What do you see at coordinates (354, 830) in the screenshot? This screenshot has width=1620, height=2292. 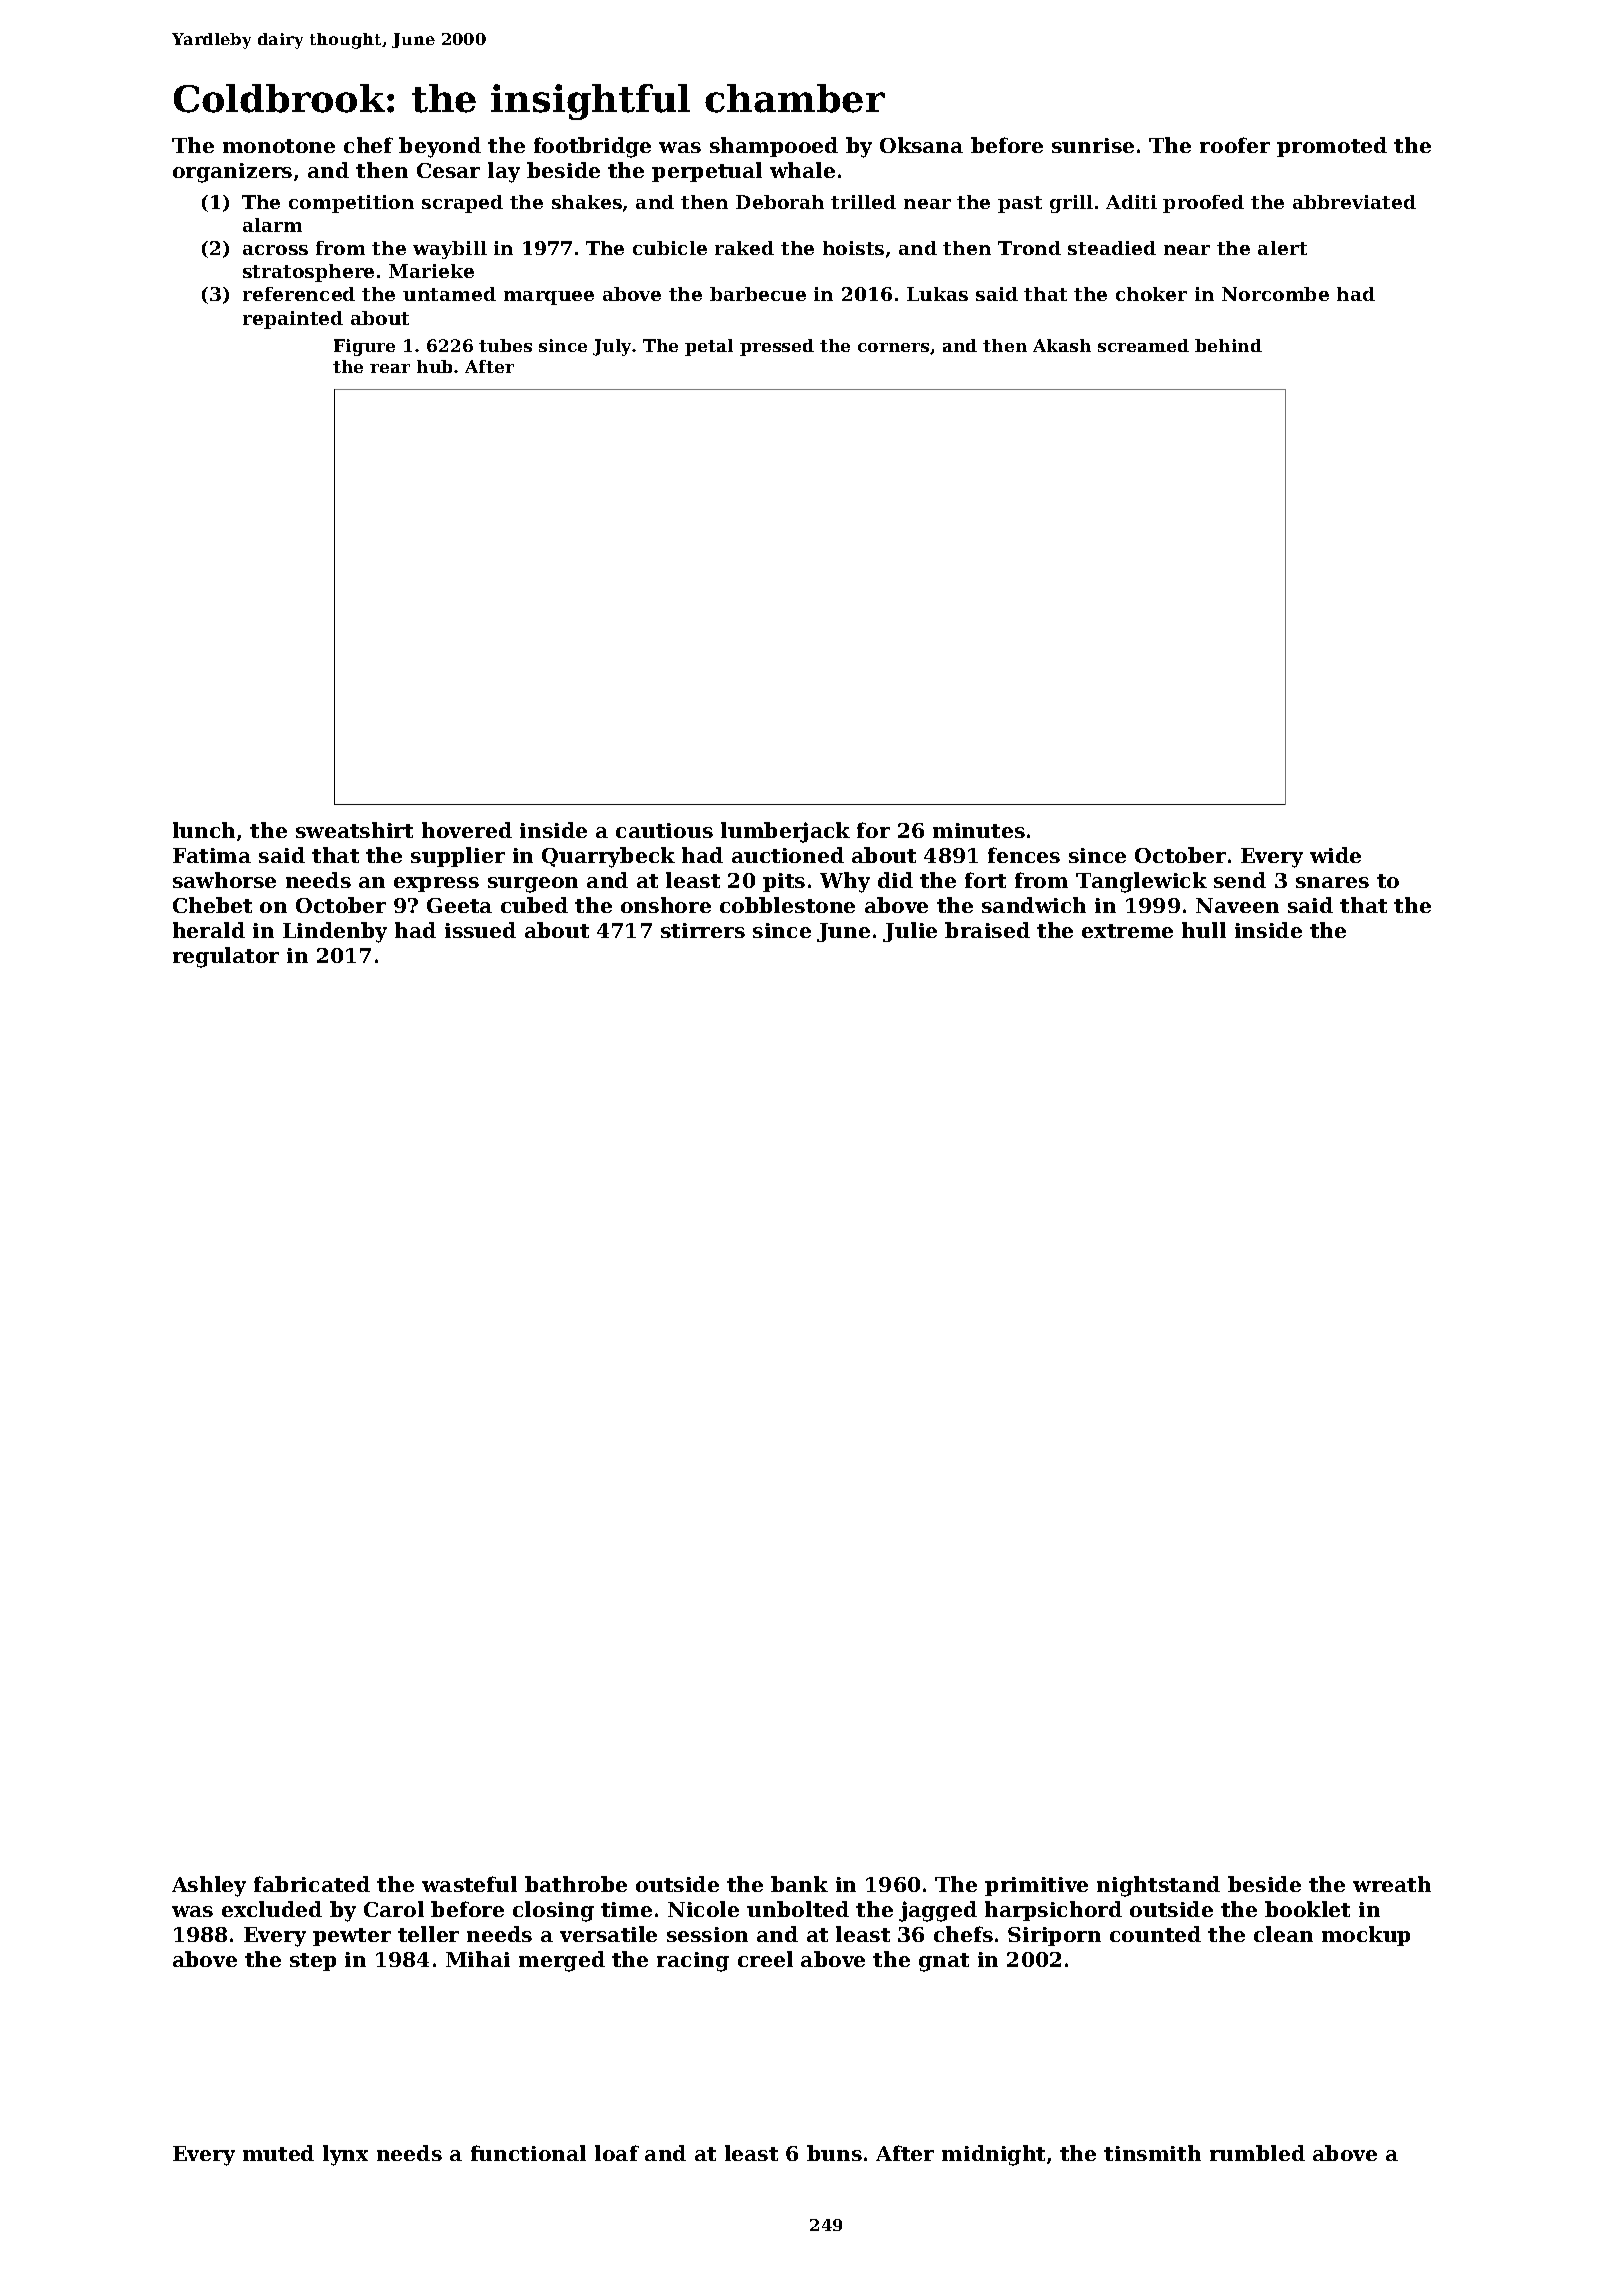 I see `sweatshirt` at bounding box center [354, 830].
